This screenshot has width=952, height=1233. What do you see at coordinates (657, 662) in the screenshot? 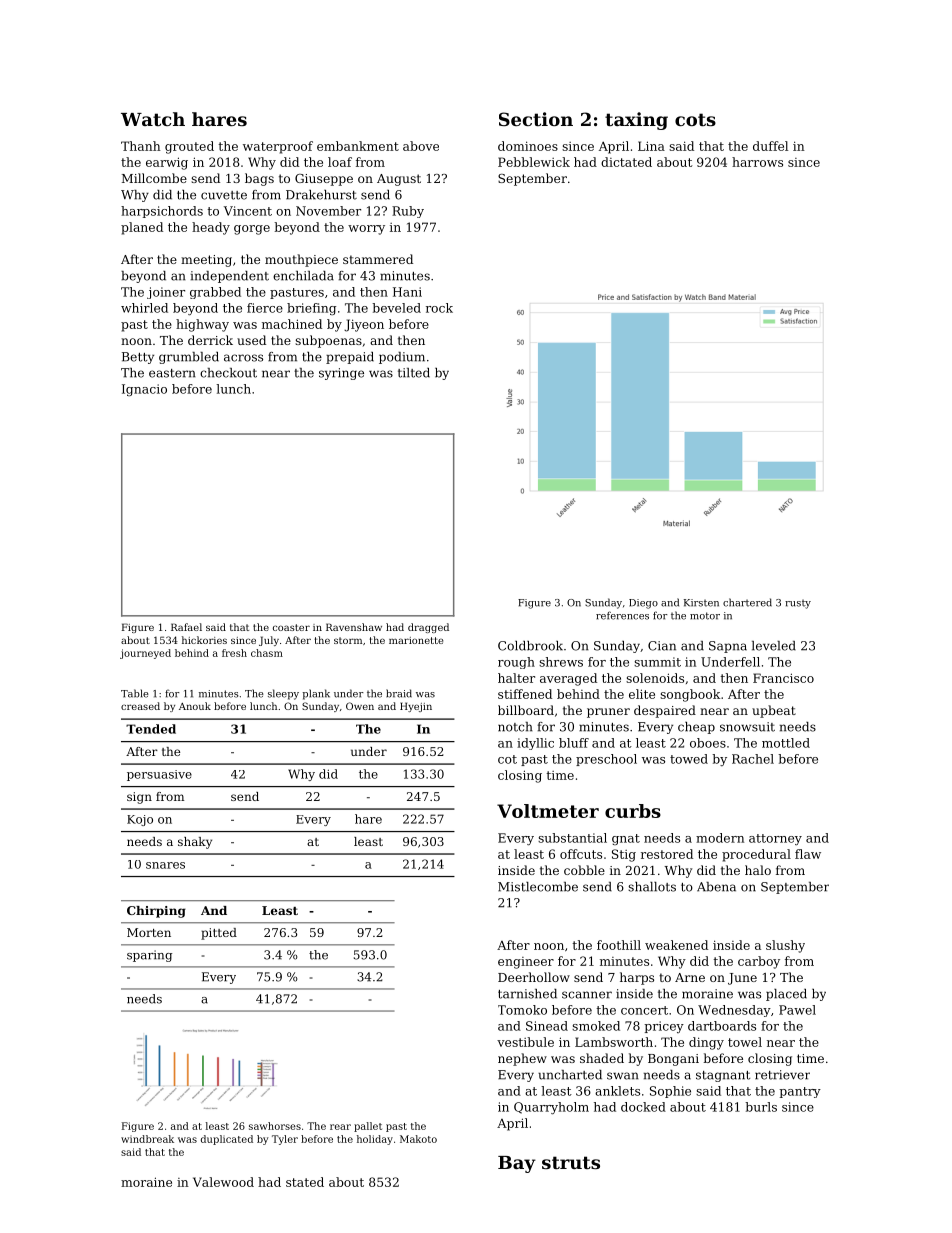
I see `summit` at bounding box center [657, 662].
